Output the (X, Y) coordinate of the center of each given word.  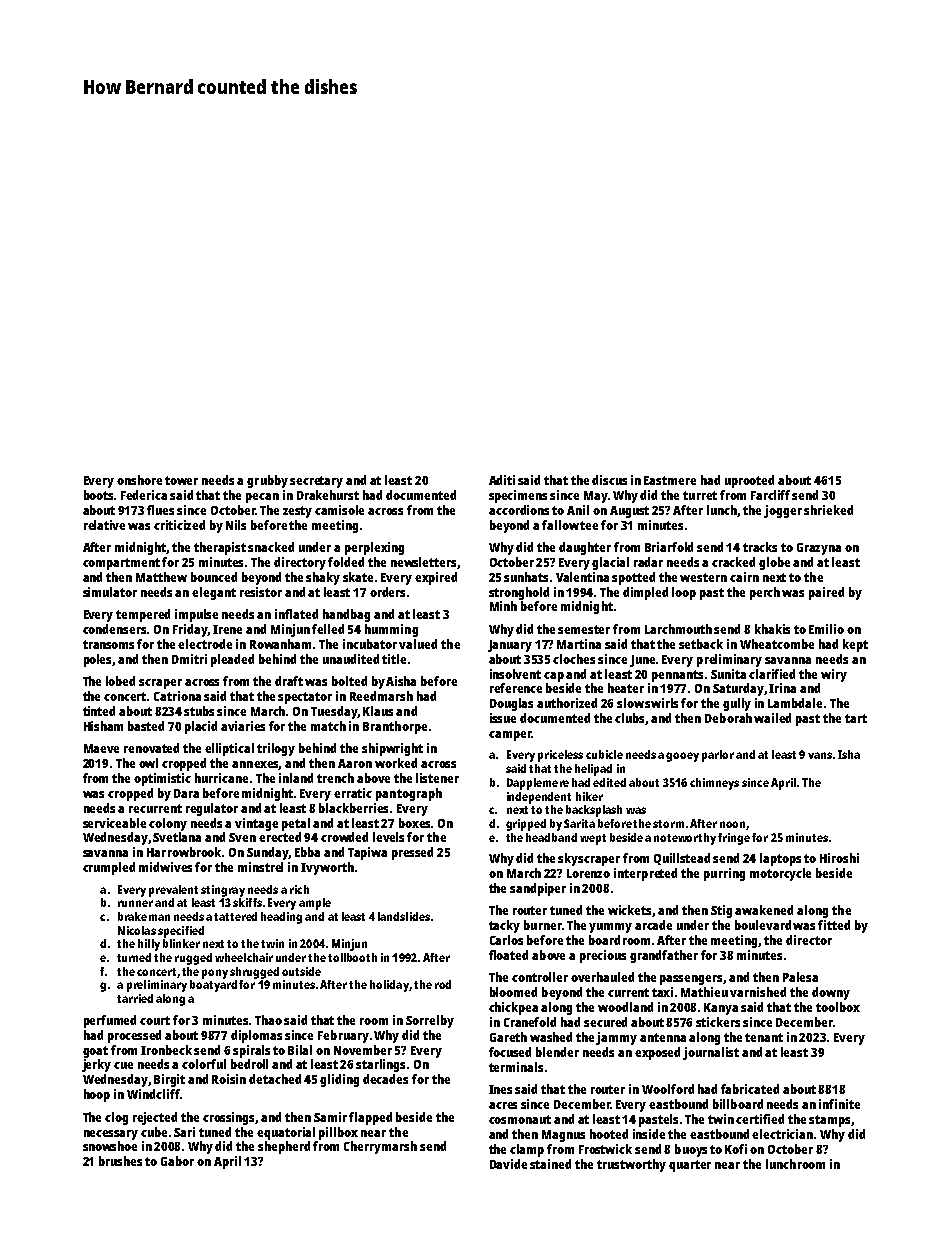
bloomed (513, 992)
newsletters (423, 562)
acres (503, 1105)
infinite (839, 1104)
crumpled (109, 868)
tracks (760, 547)
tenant (764, 1037)
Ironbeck (166, 1050)
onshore (139, 480)
